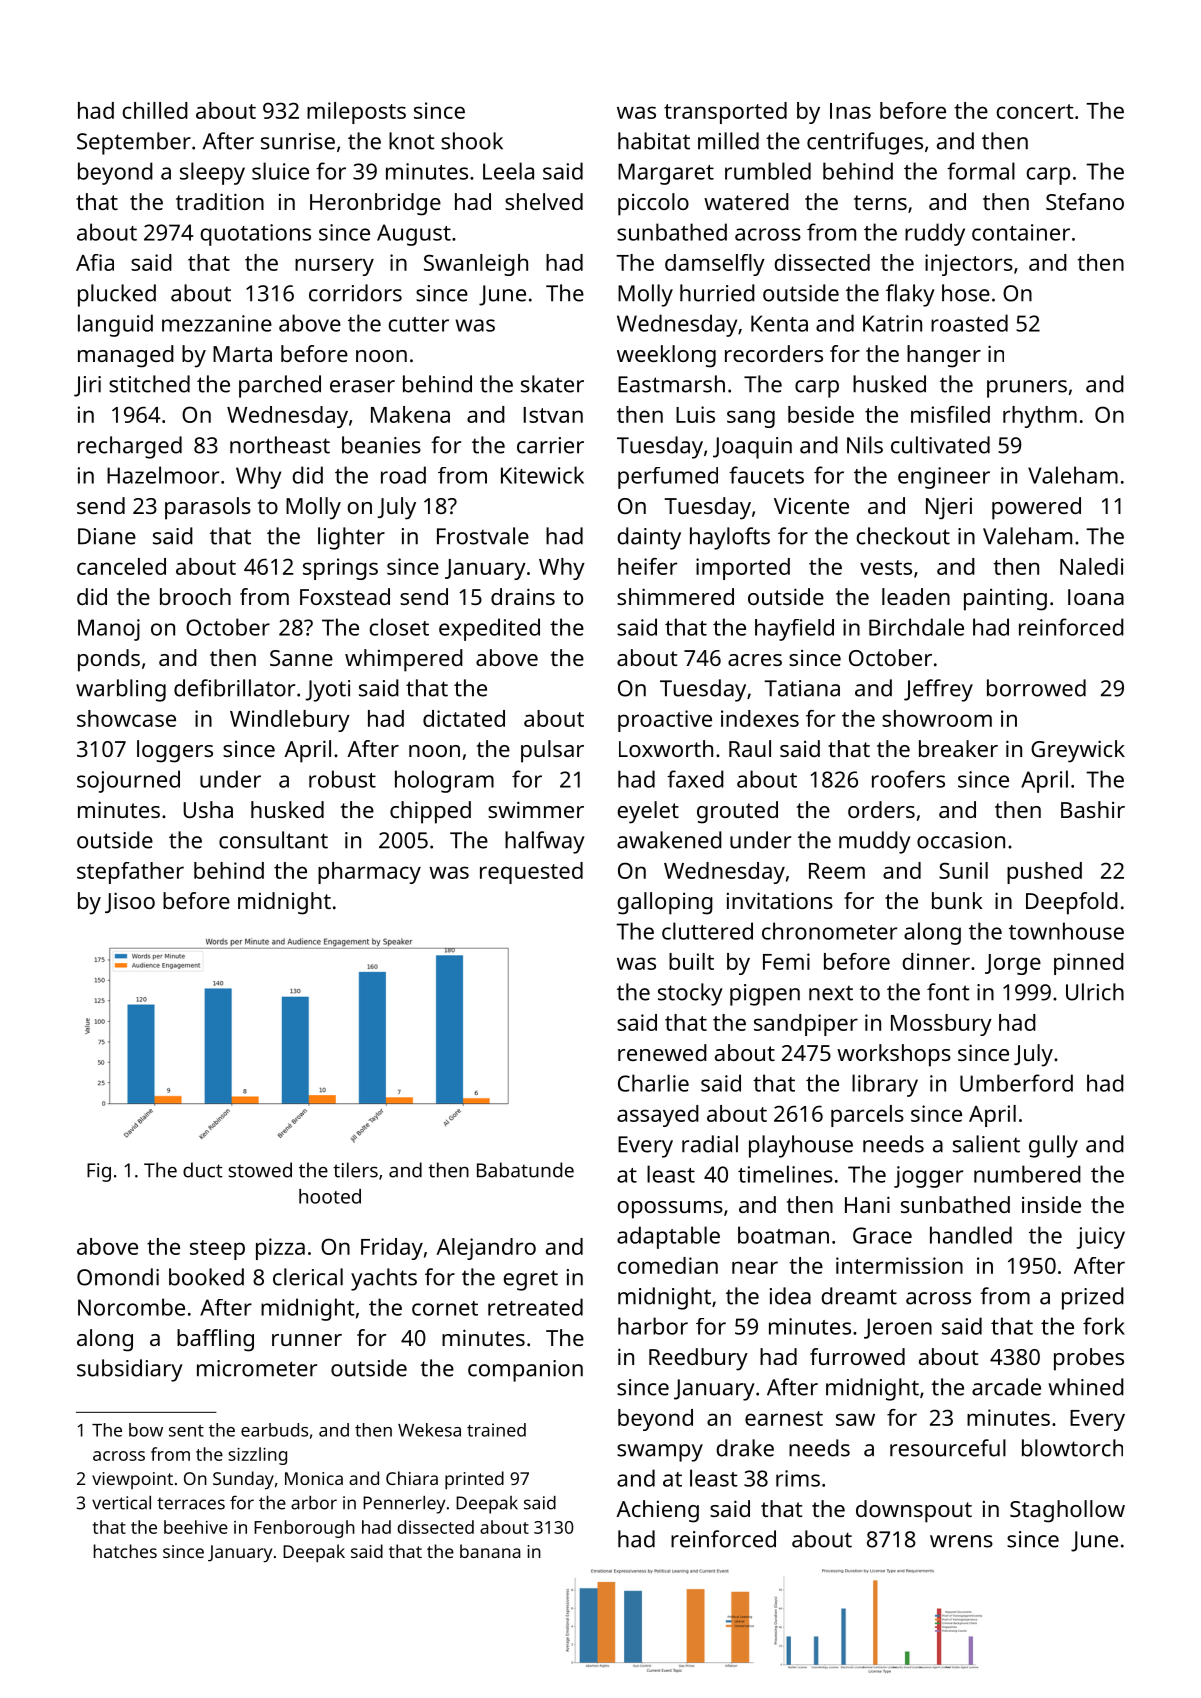 The height and width of the document is (1698, 1201). I want to click on bow, so click(146, 1430).
